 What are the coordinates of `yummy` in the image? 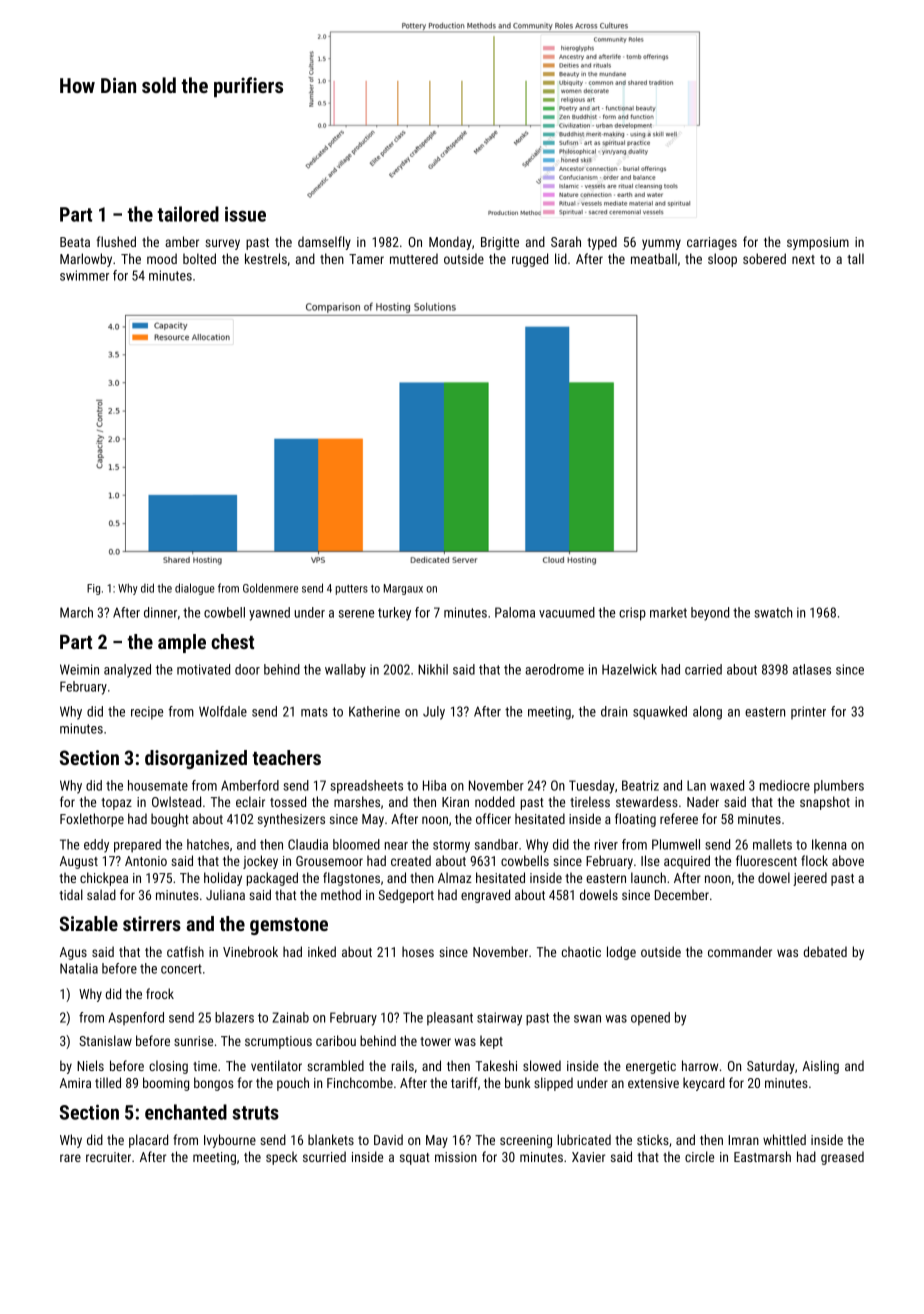 It's located at (661, 244).
